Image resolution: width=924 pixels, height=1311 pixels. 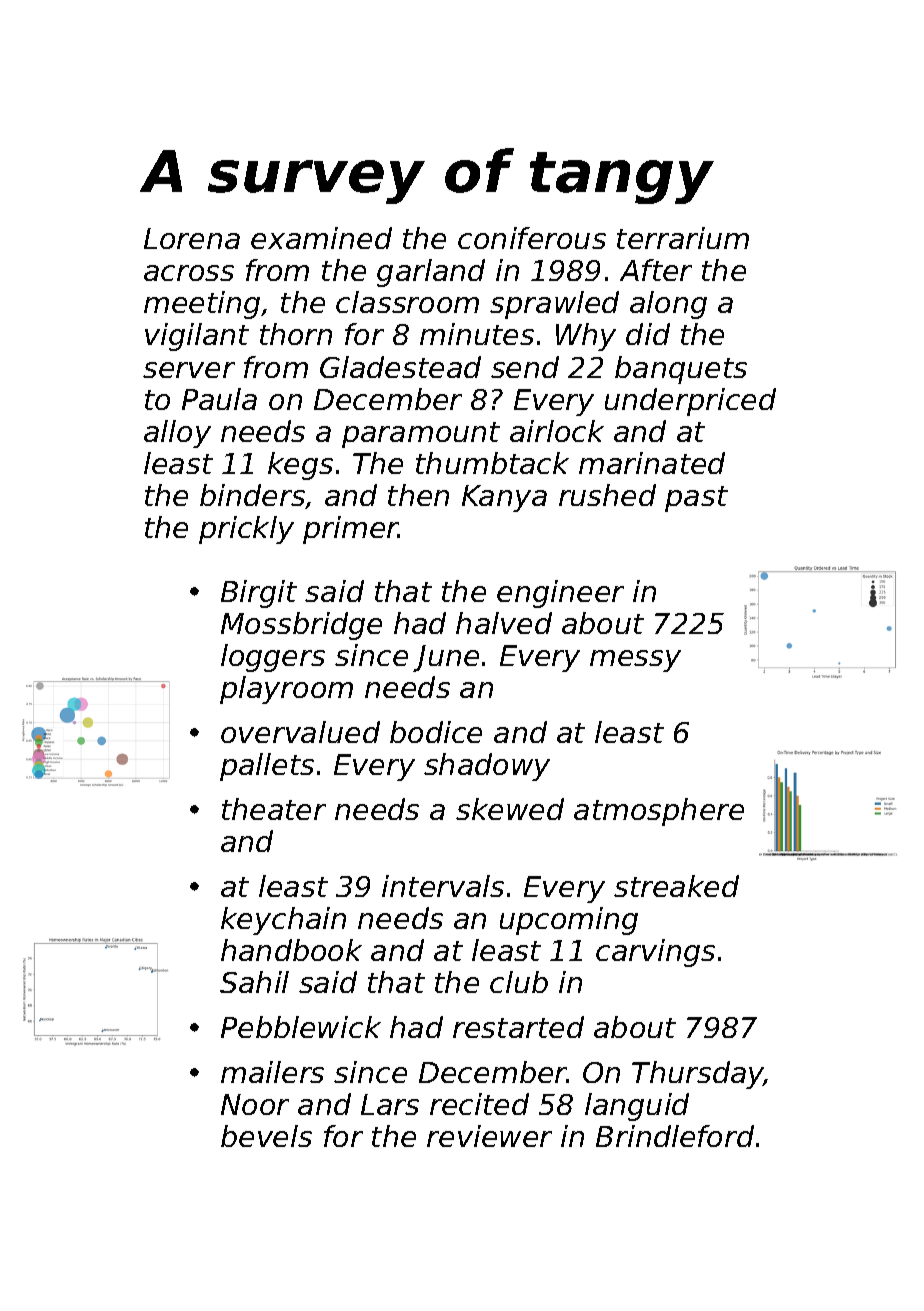 I want to click on examined, so click(x=321, y=238).
